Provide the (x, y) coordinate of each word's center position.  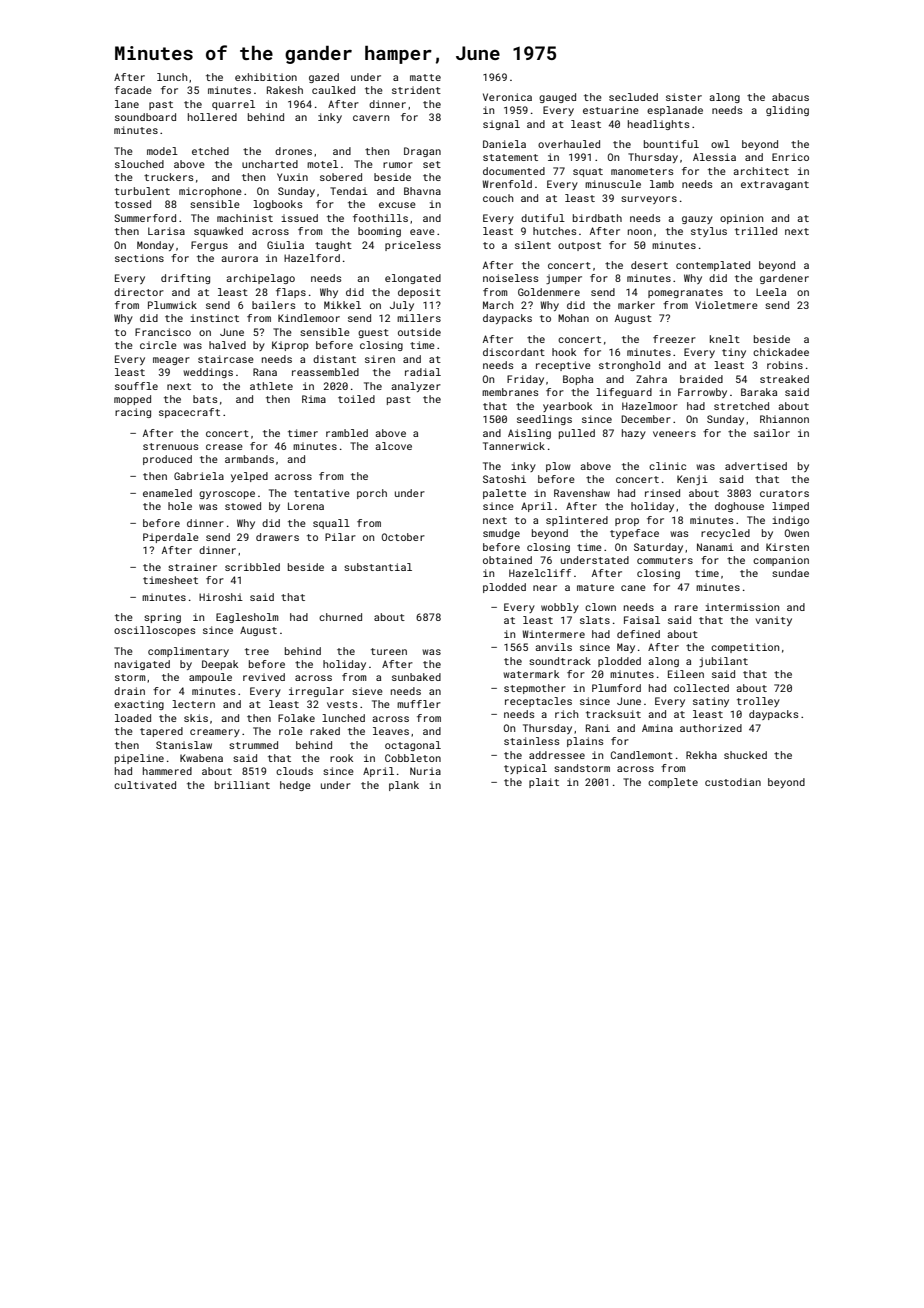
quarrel (233, 105)
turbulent (142, 191)
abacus (790, 97)
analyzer (416, 387)
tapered (161, 732)
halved (227, 345)
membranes (510, 392)
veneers (674, 434)
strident (416, 90)
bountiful (671, 144)
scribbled (252, 567)
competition (745, 648)
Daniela (504, 144)
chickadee (781, 352)
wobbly (560, 608)
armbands (249, 459)
